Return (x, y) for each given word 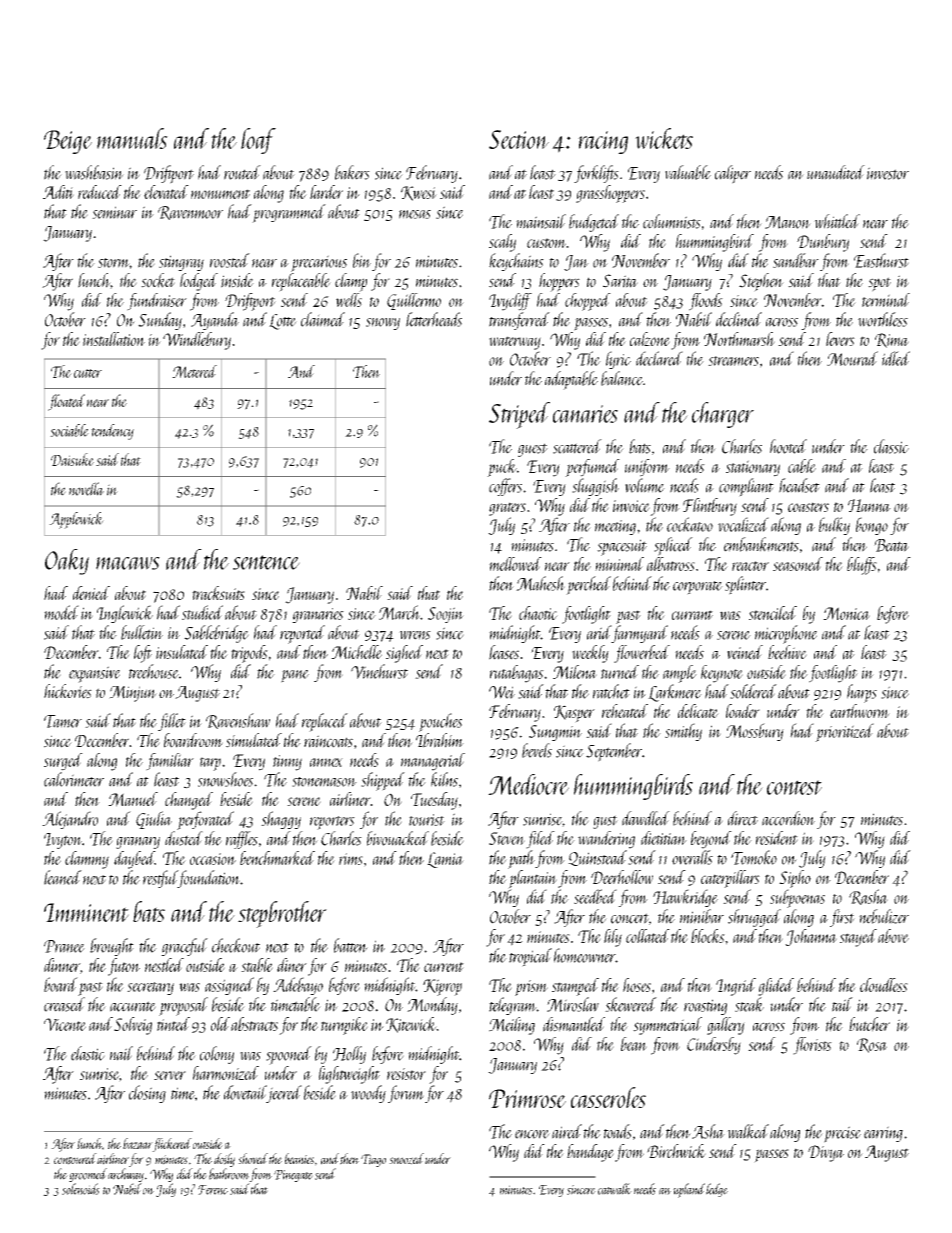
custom (546, 243)
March (399, 612)
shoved (253, 1158)
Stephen (761, 282)
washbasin (94, 172)
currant (692, 615)
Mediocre (528, 784)
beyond (711, 840)
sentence (266, 562)
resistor (406, 1074)
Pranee (64, 946)
